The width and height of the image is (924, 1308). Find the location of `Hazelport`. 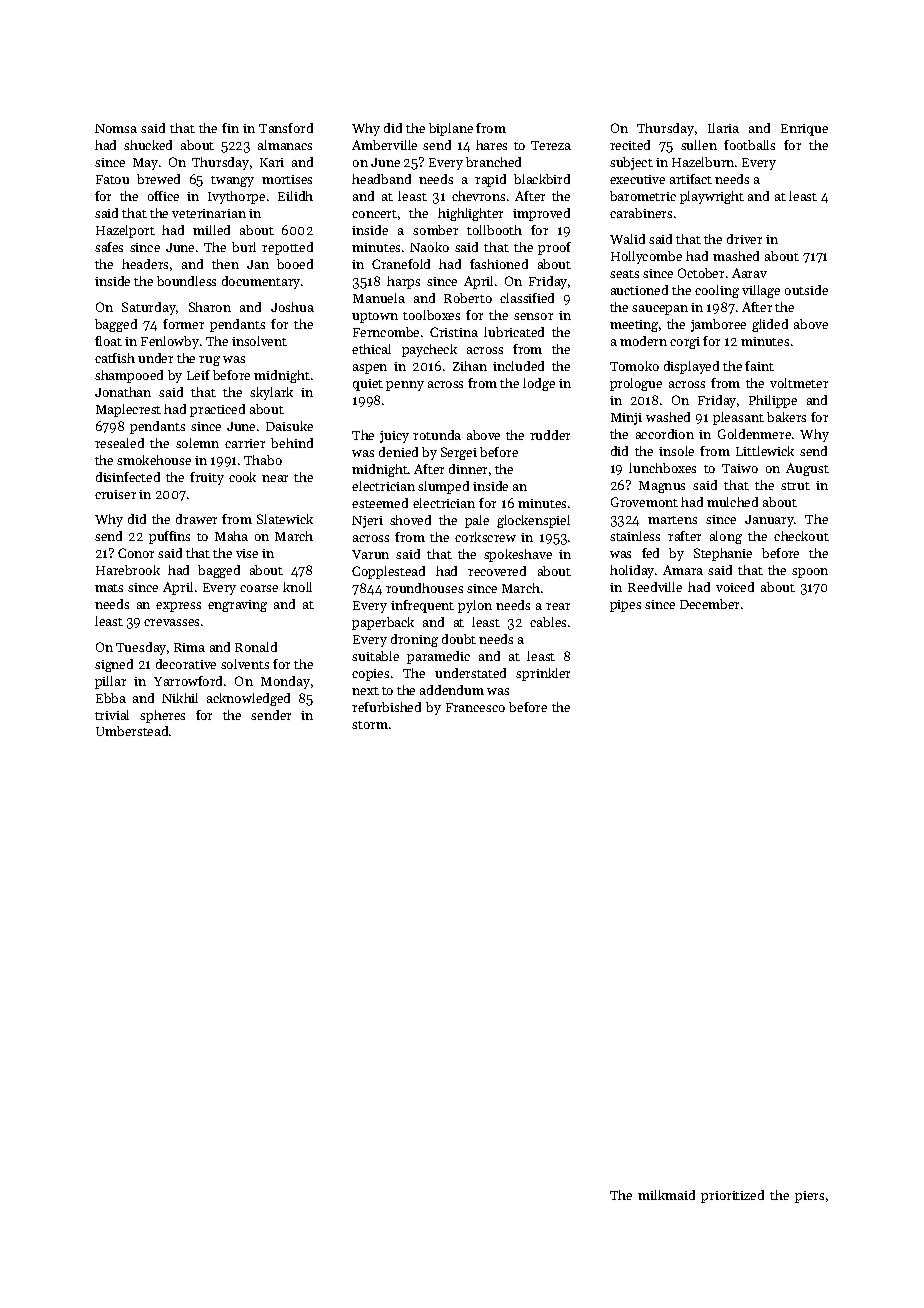

Hazelport is located at coordinates (125, 231).
